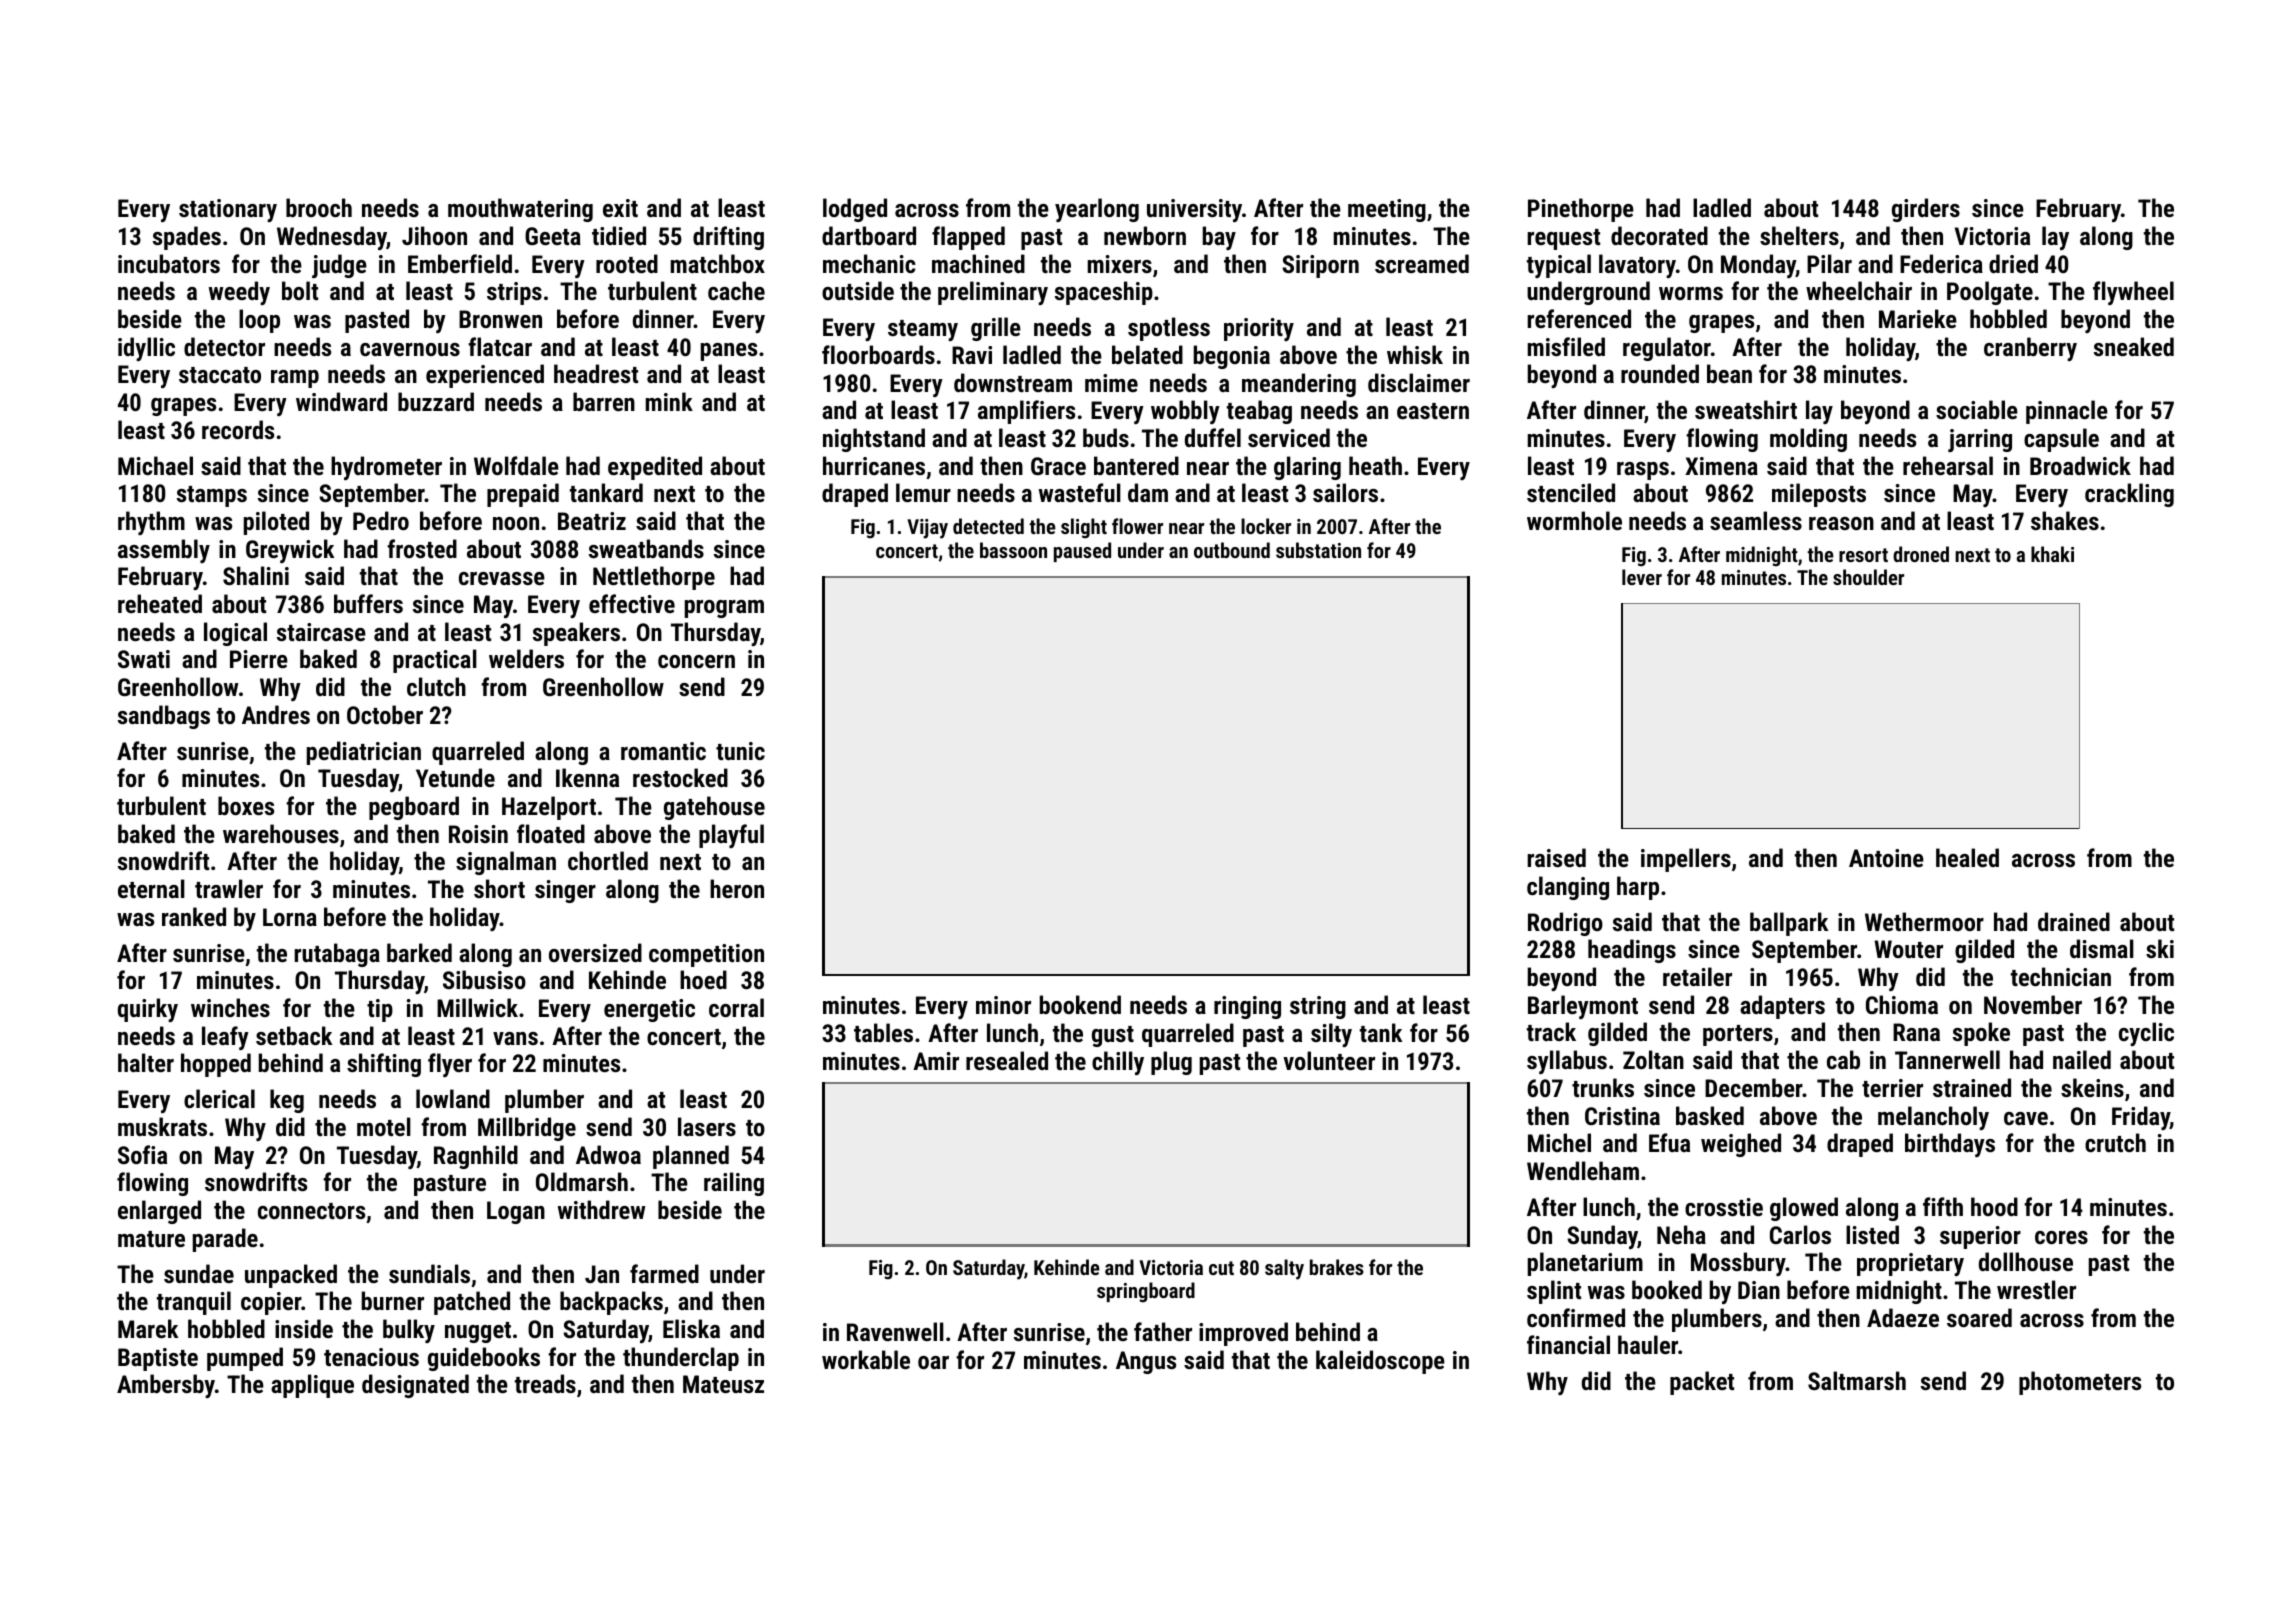 This page has width=2292, height=1620. Describe the element at coordinates (1756, 520) in the page. I see `seamless` at that location.
